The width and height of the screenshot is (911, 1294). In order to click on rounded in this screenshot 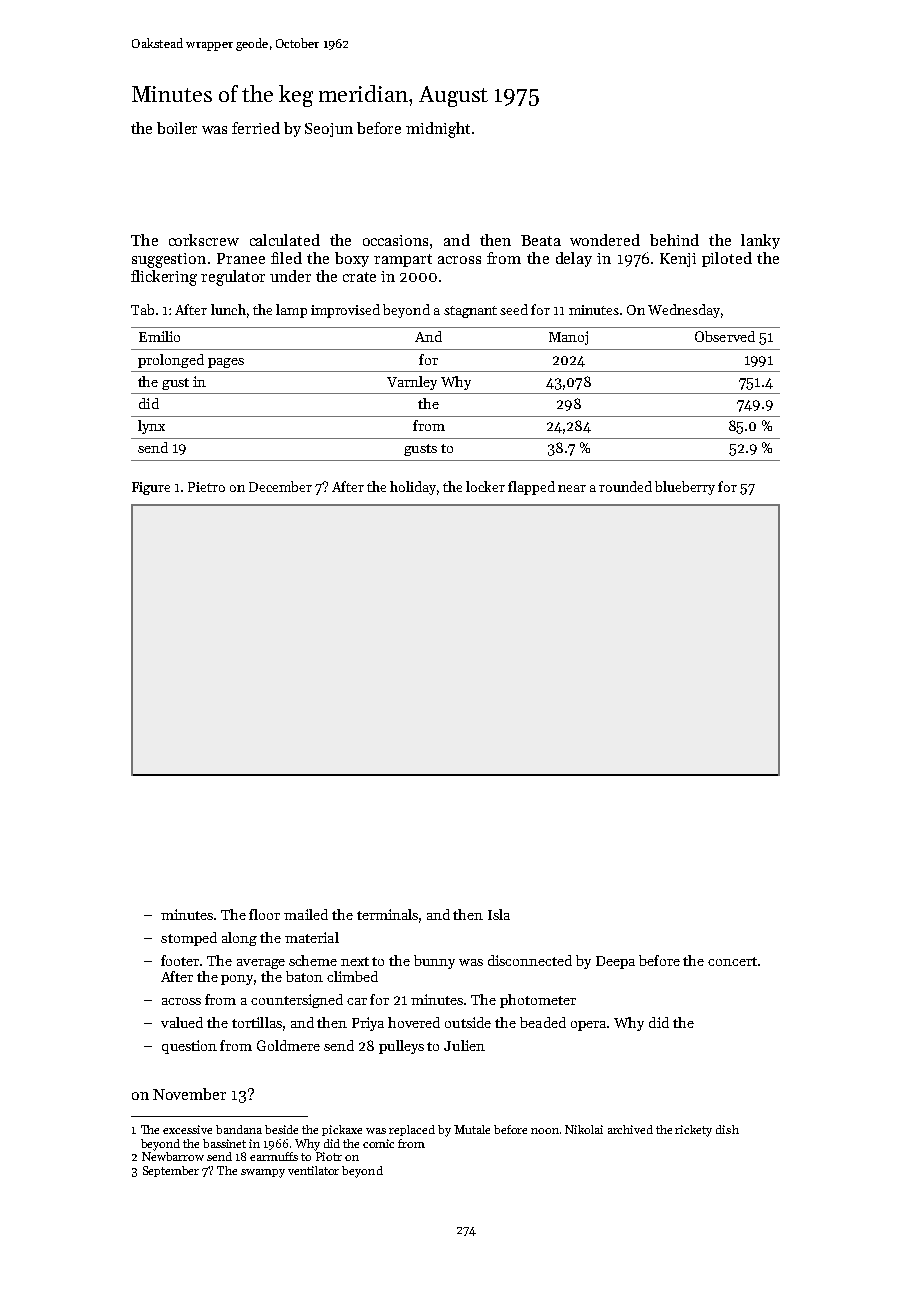, I will do `click(625, 486)`.
